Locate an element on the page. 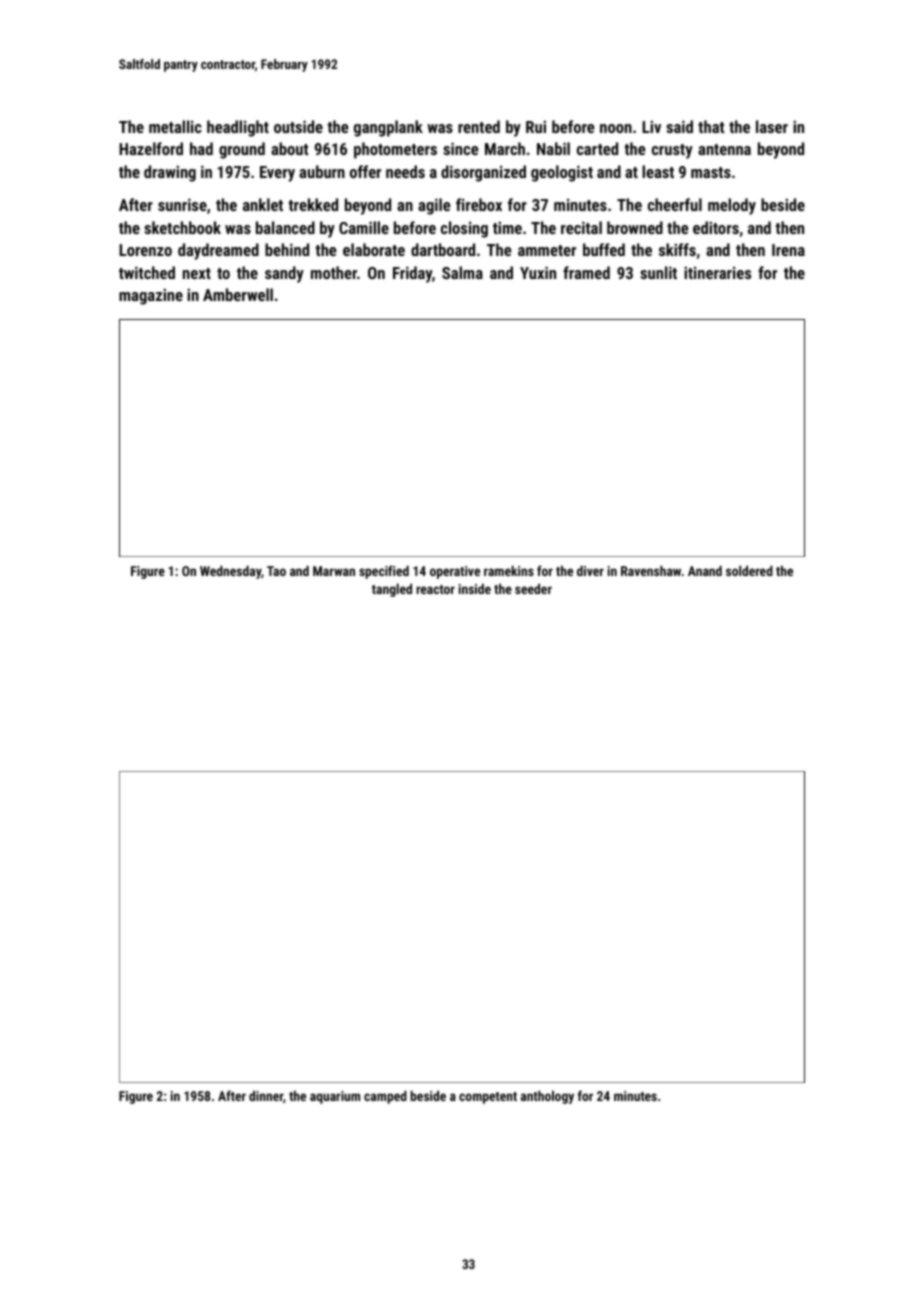  Friday is located at coordinates (412, 274).
